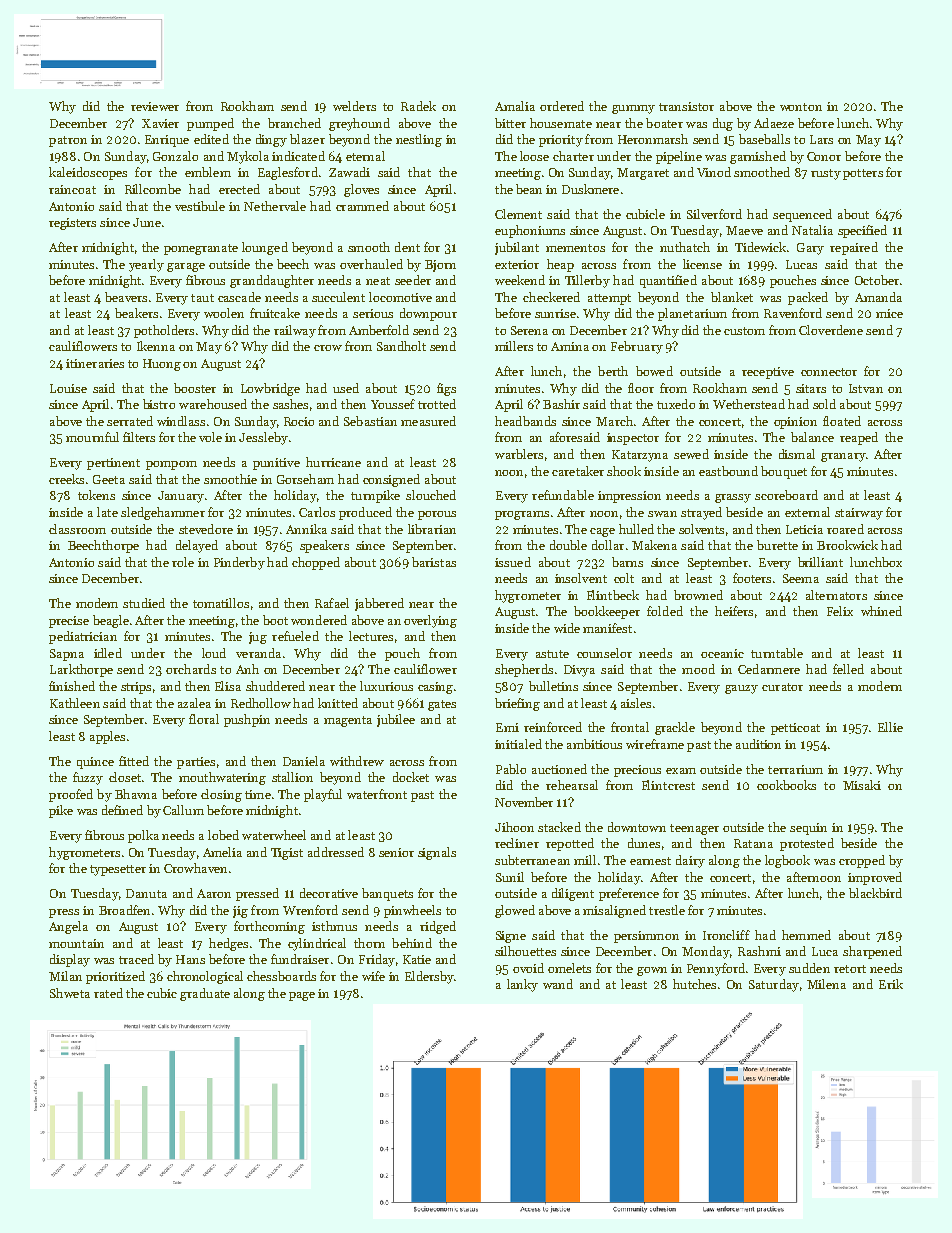 The image size is (952, 1233). Describe the element at coordinates (891, 984) in the screenshot. I see `Erik` at that location.
